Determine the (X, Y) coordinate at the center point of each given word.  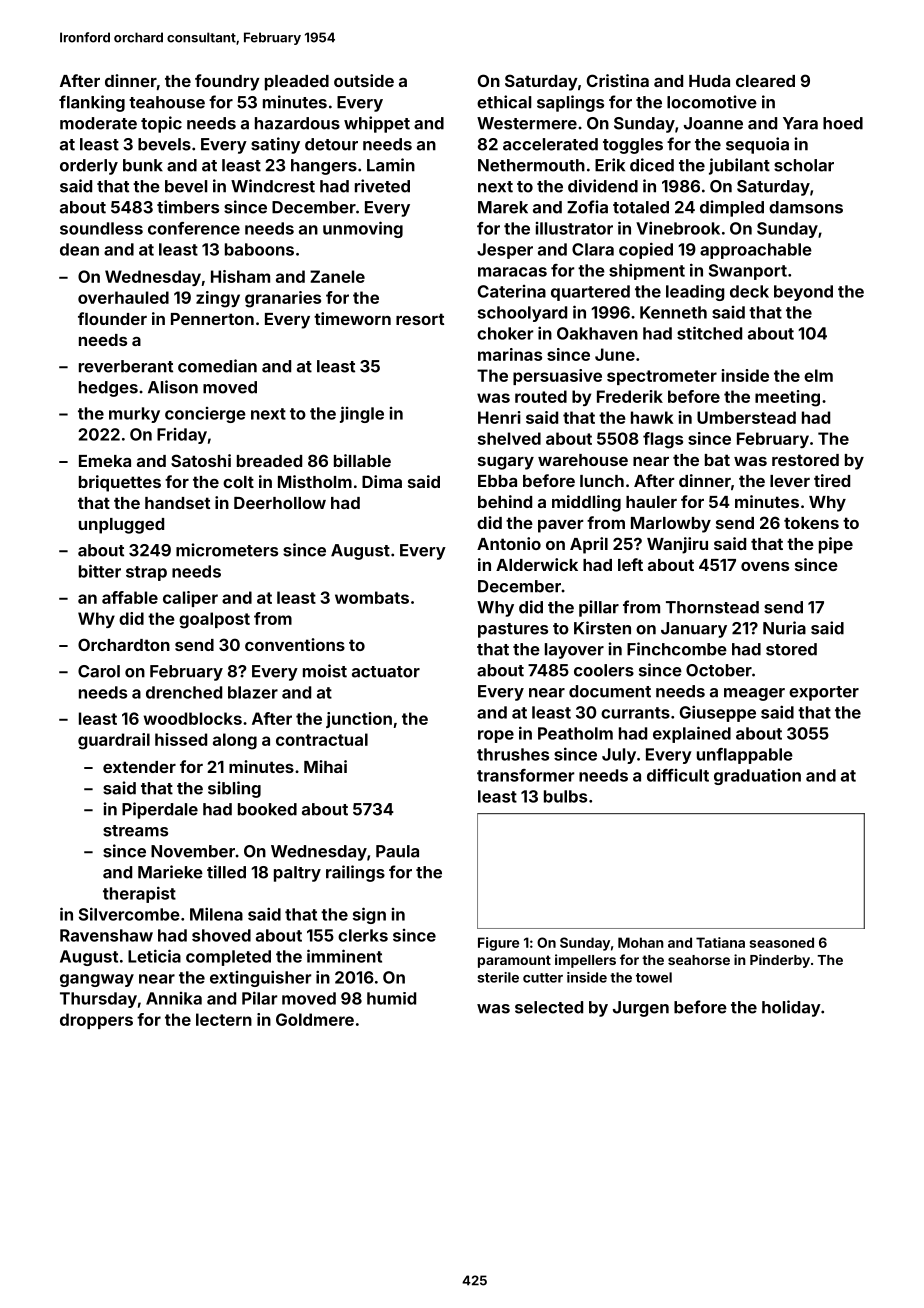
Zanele (337, 276)
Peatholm (575, 733)
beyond (803, 293)
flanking (92, 103)
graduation (757, 777)
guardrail (114, 741)
